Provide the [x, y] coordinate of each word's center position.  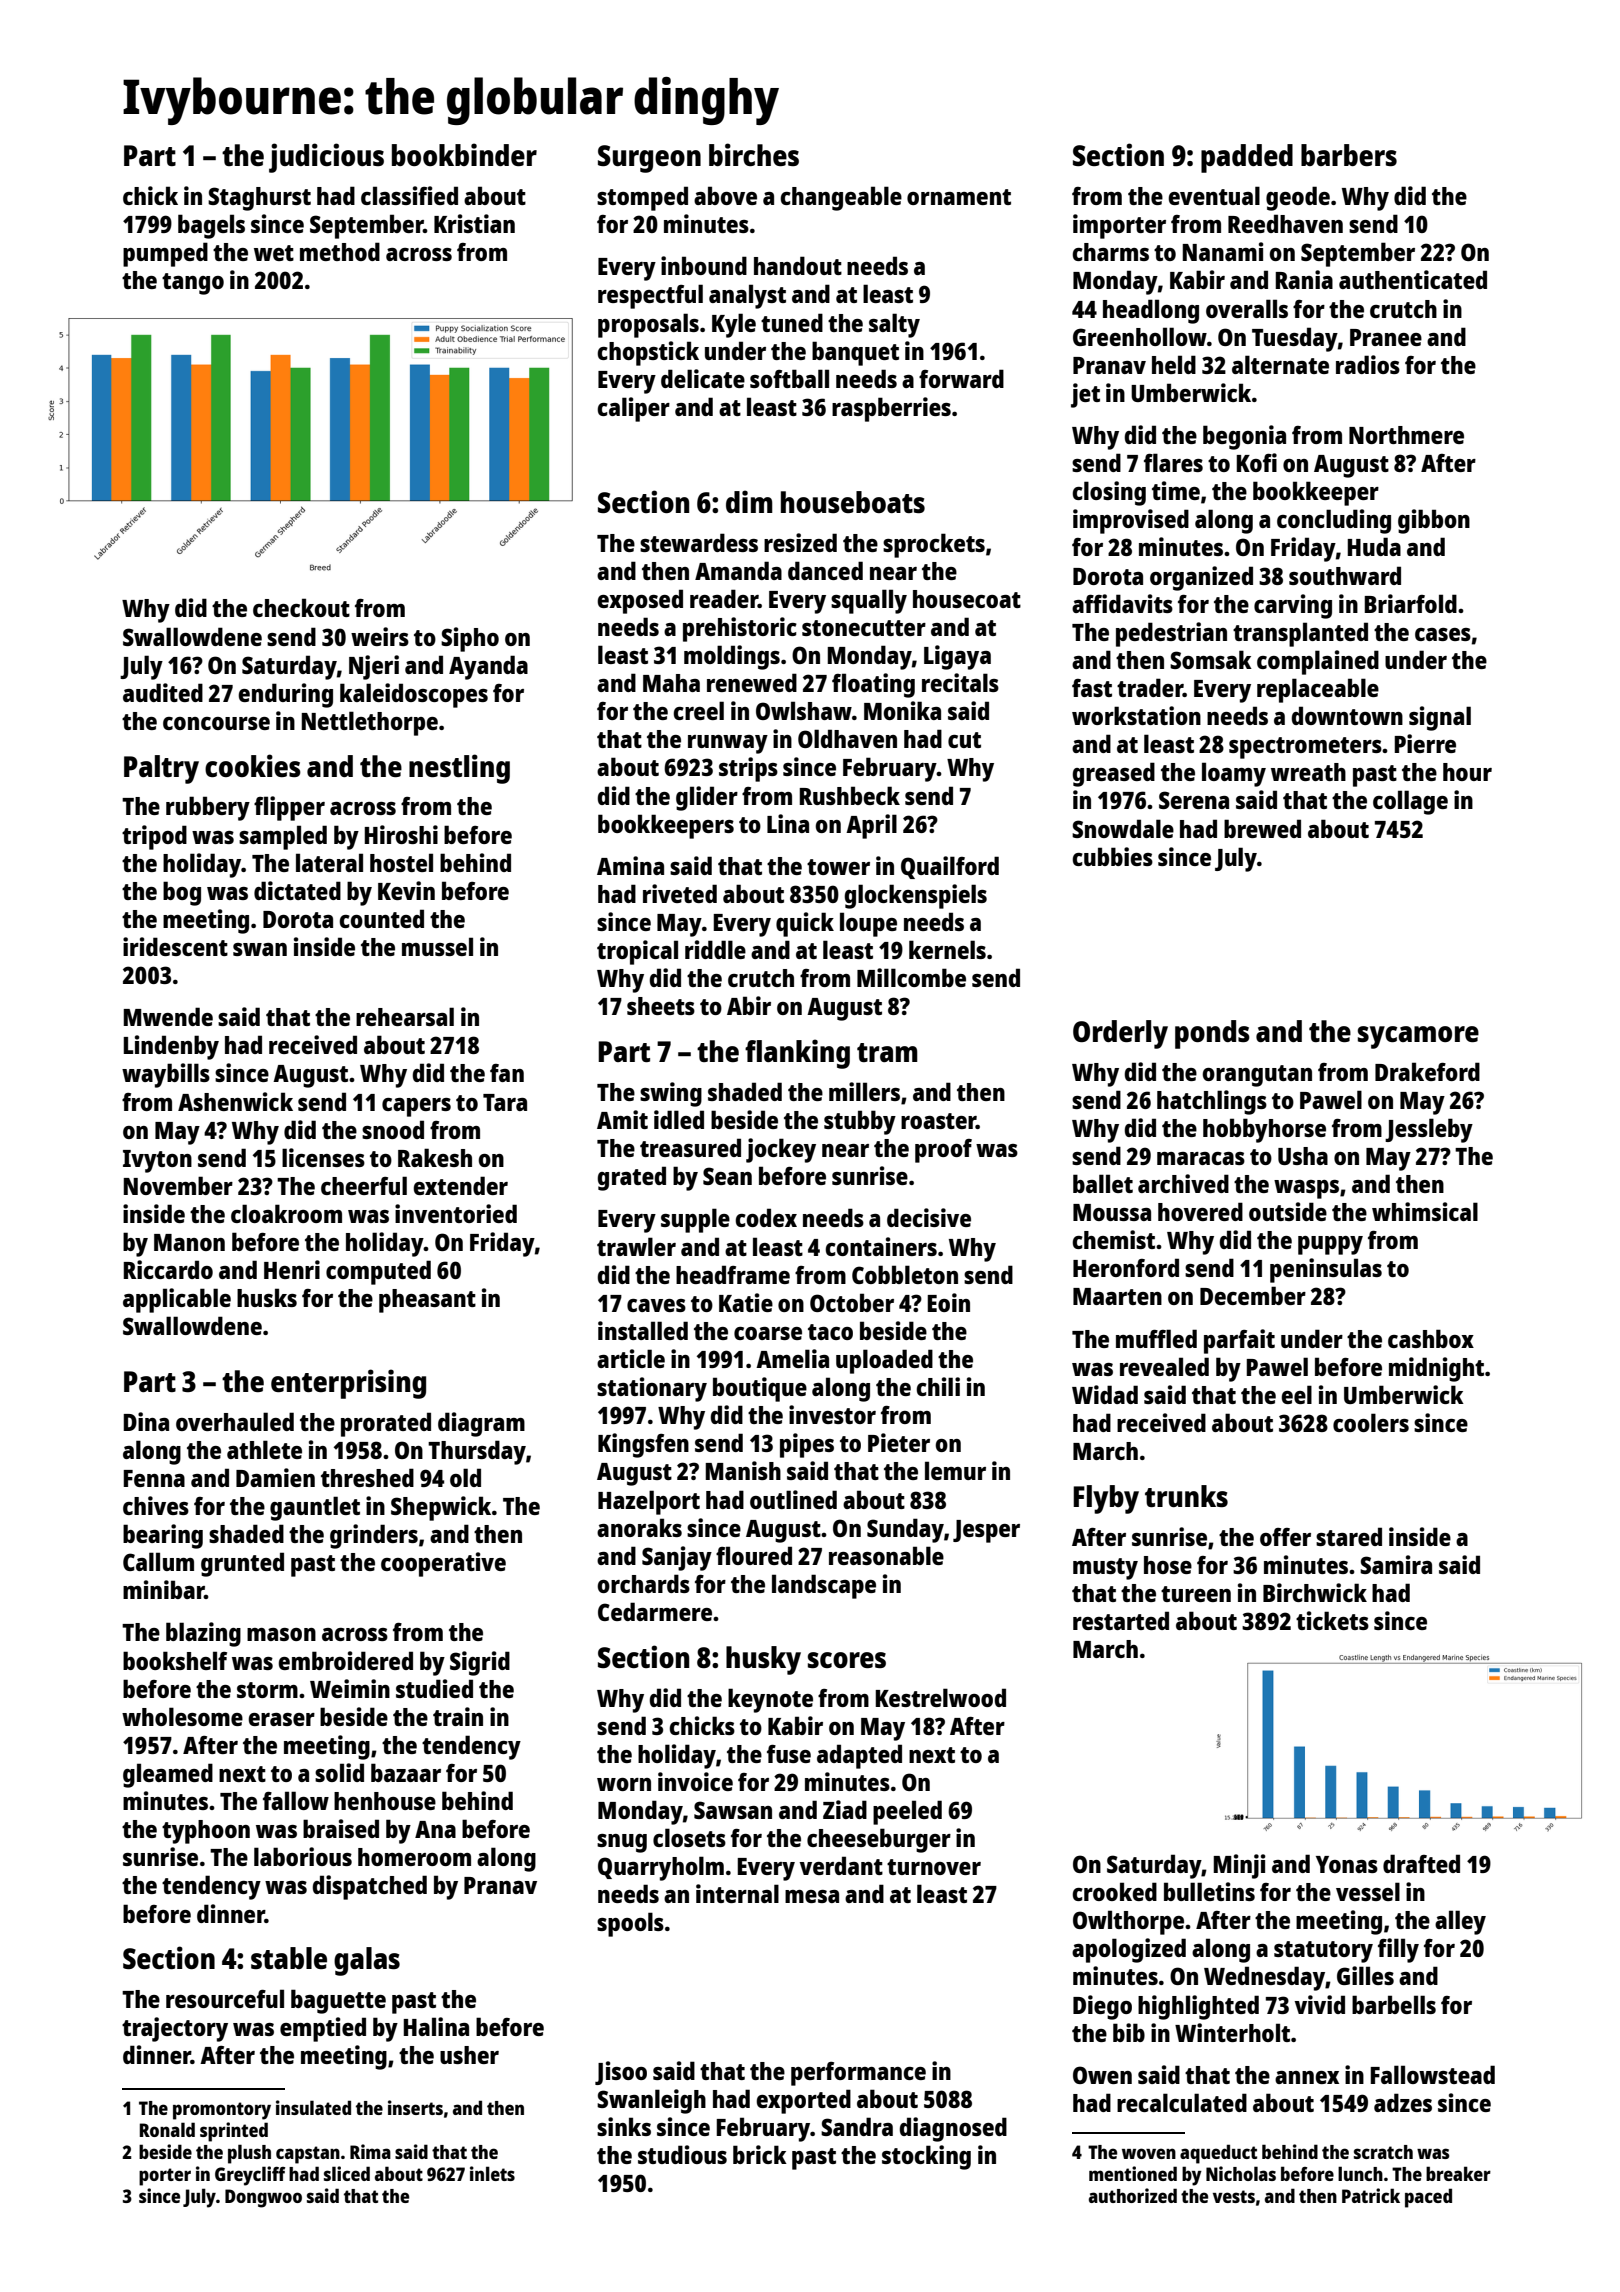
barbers [1349, 155]
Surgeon [649, 159]
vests [1234, 2196]
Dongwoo [263, 2198]
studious [682, 2154]
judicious [326, 158]
